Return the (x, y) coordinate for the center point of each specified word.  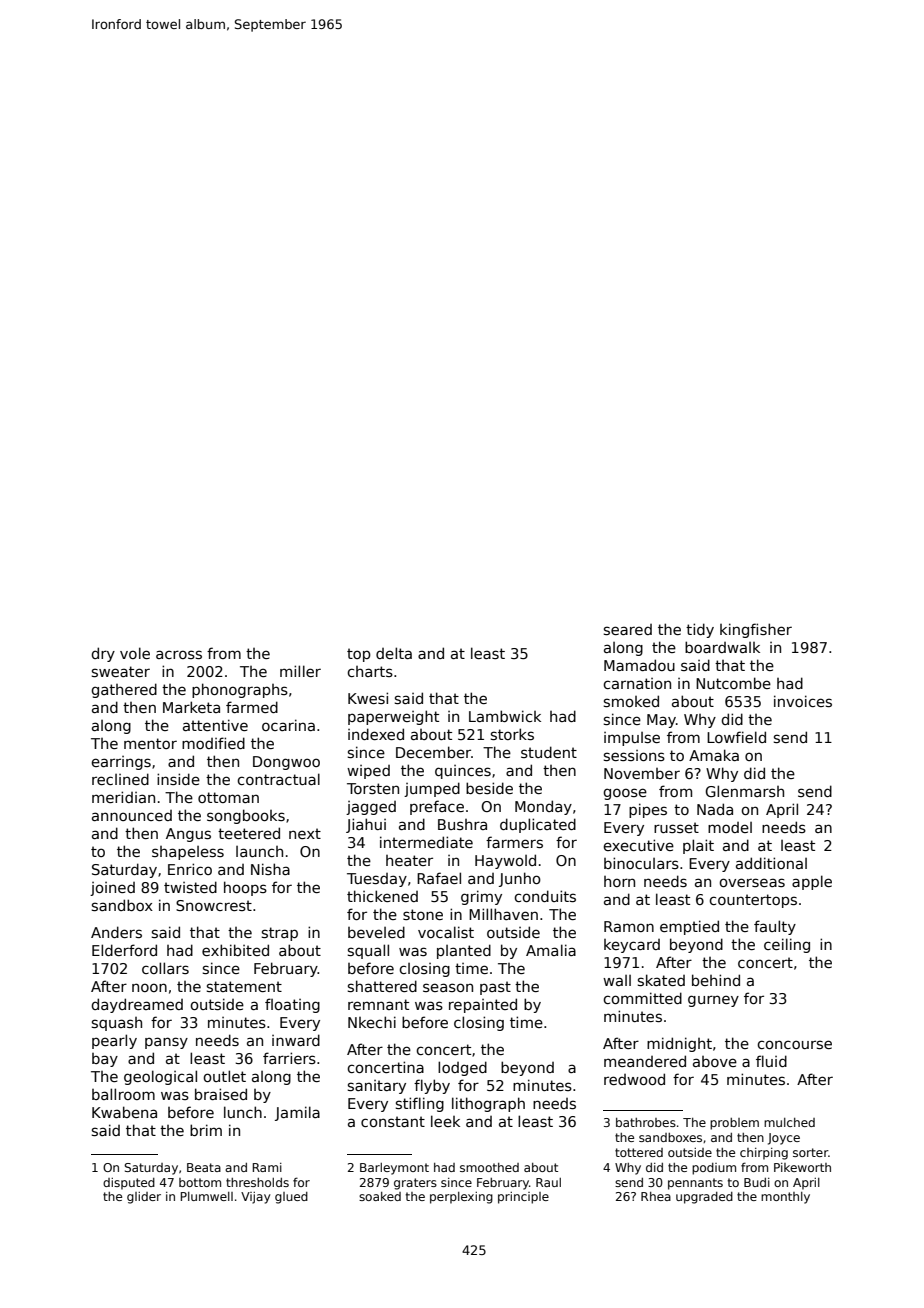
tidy (700, 630)
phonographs (240, 690)
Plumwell (207, 1196)
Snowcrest (214, 905)
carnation (637, 683)
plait (698, 846)
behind (716, 980)
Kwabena (124, 1112)
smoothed (489, 1167)
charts (370, 671)
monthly (785, 1198)
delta (394, 653)
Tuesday (377, 880)
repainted (483, 1005)
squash (117, 1024)
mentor (150, 743)
